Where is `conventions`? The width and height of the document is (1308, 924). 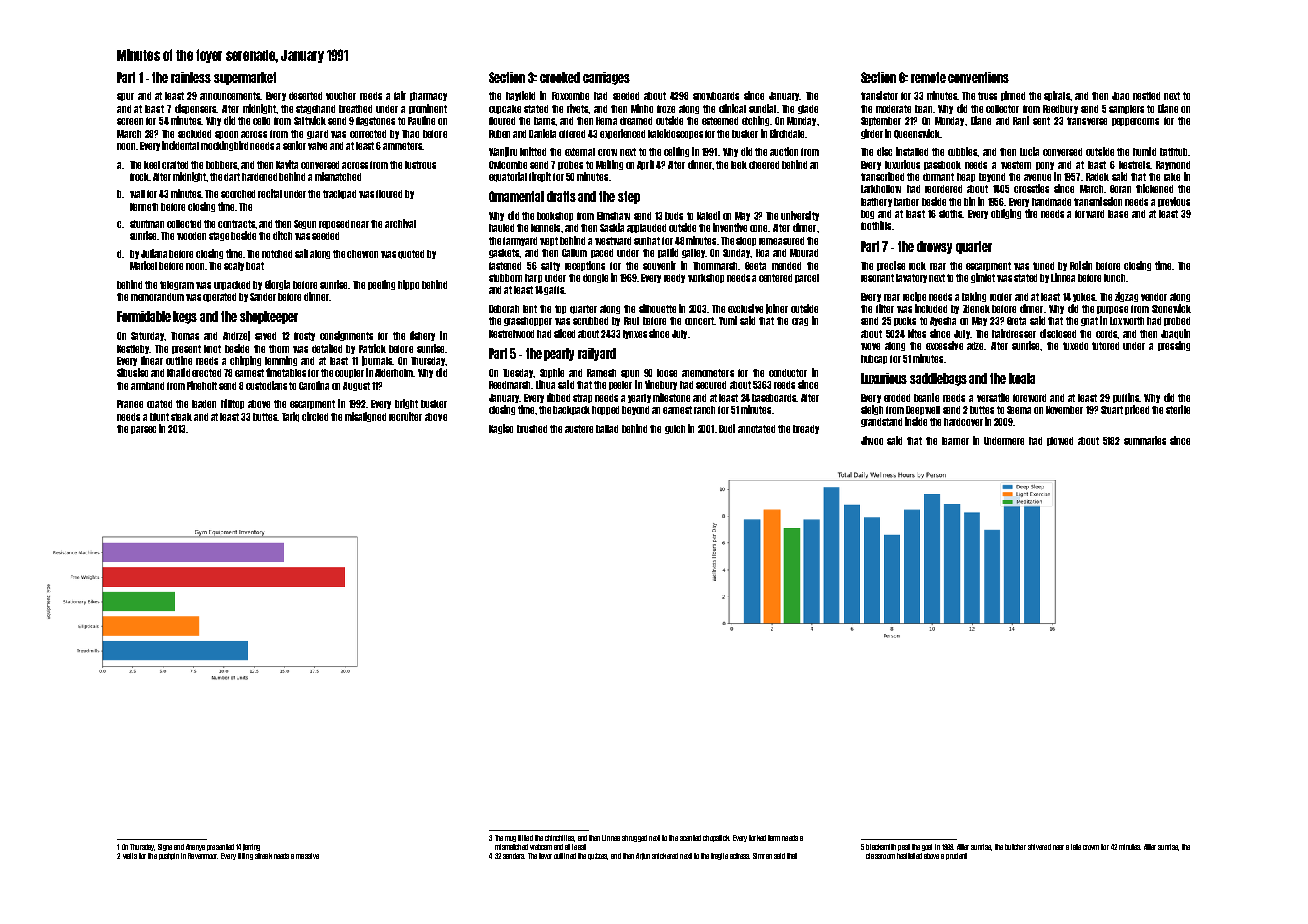
conventions is located at coordinates (978, 77).
